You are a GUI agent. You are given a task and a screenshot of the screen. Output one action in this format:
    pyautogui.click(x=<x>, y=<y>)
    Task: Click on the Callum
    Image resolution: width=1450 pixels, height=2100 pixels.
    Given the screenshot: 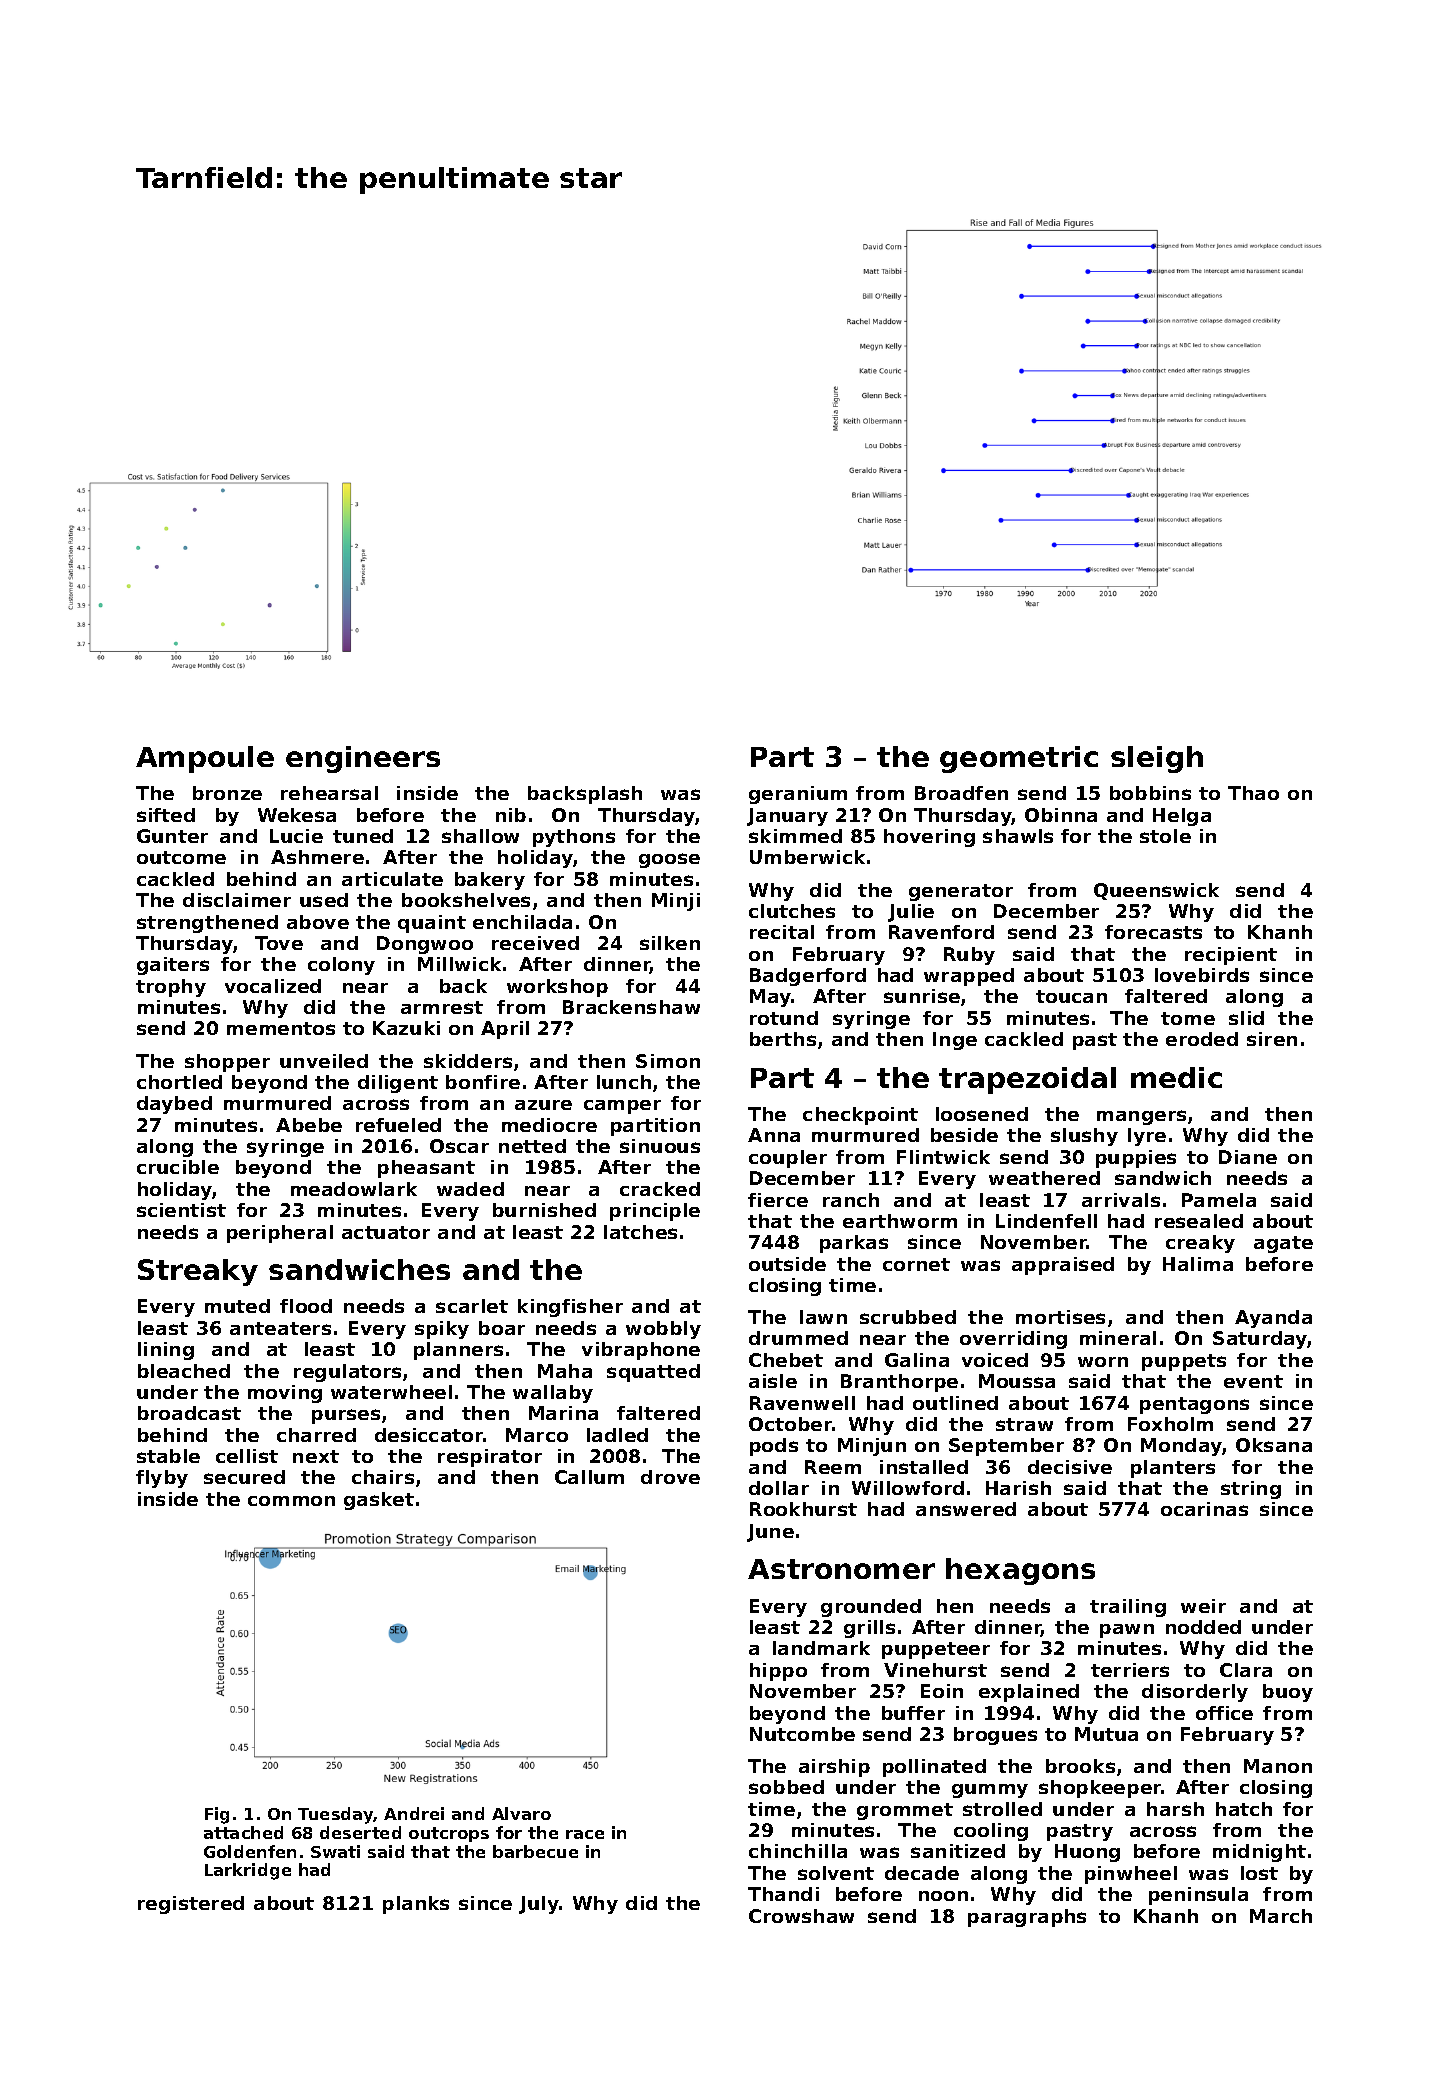 What is the action you would take?
    pyautogui.click(x=589, y=1477)
